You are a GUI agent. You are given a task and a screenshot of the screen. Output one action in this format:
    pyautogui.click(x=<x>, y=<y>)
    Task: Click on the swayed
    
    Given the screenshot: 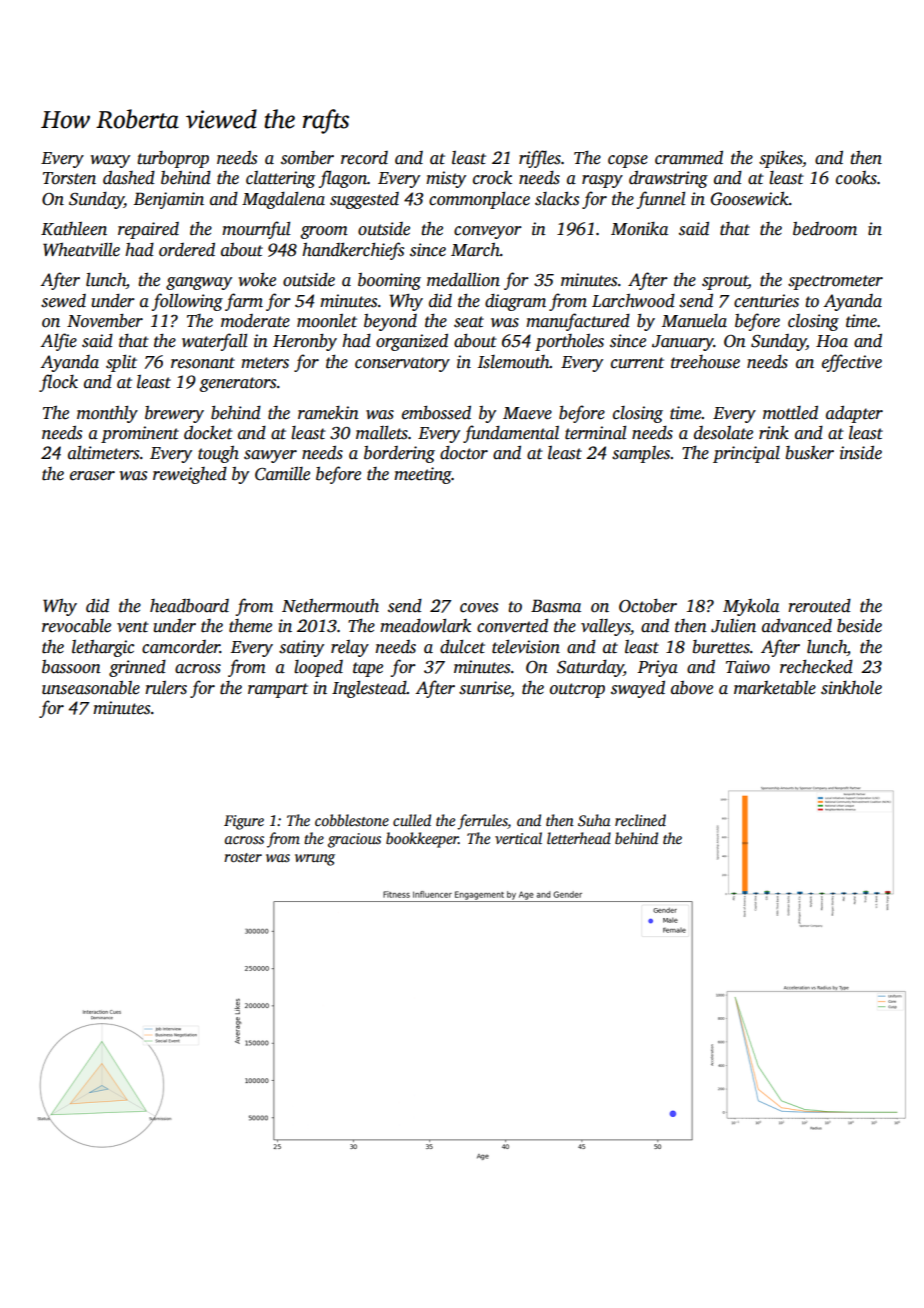 What is the action you would take?
    pyautogui.click(x=638, y=689)
